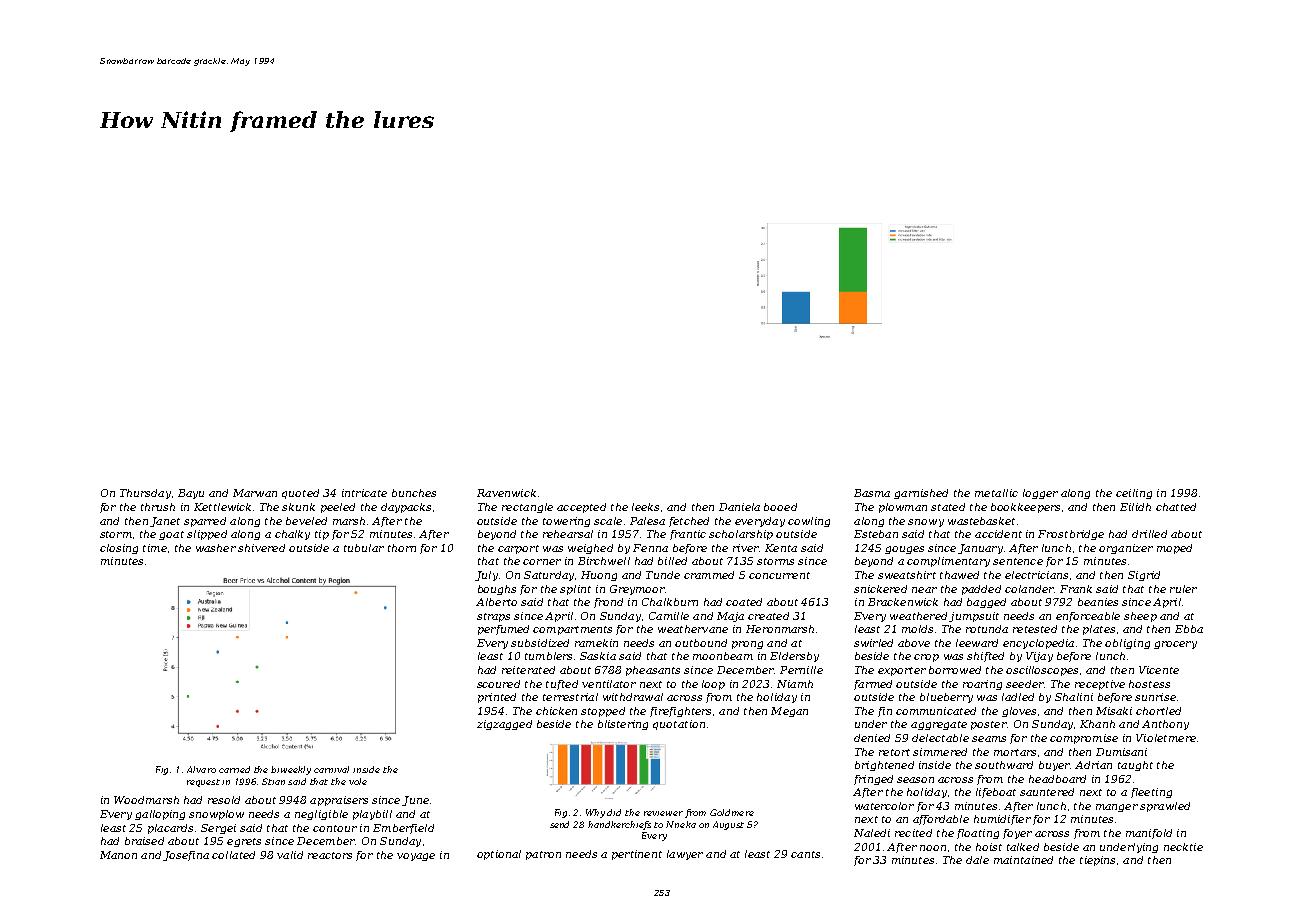 This screenshot has height=924, width=1308. I want to click on tubular, so click(364, 548).
